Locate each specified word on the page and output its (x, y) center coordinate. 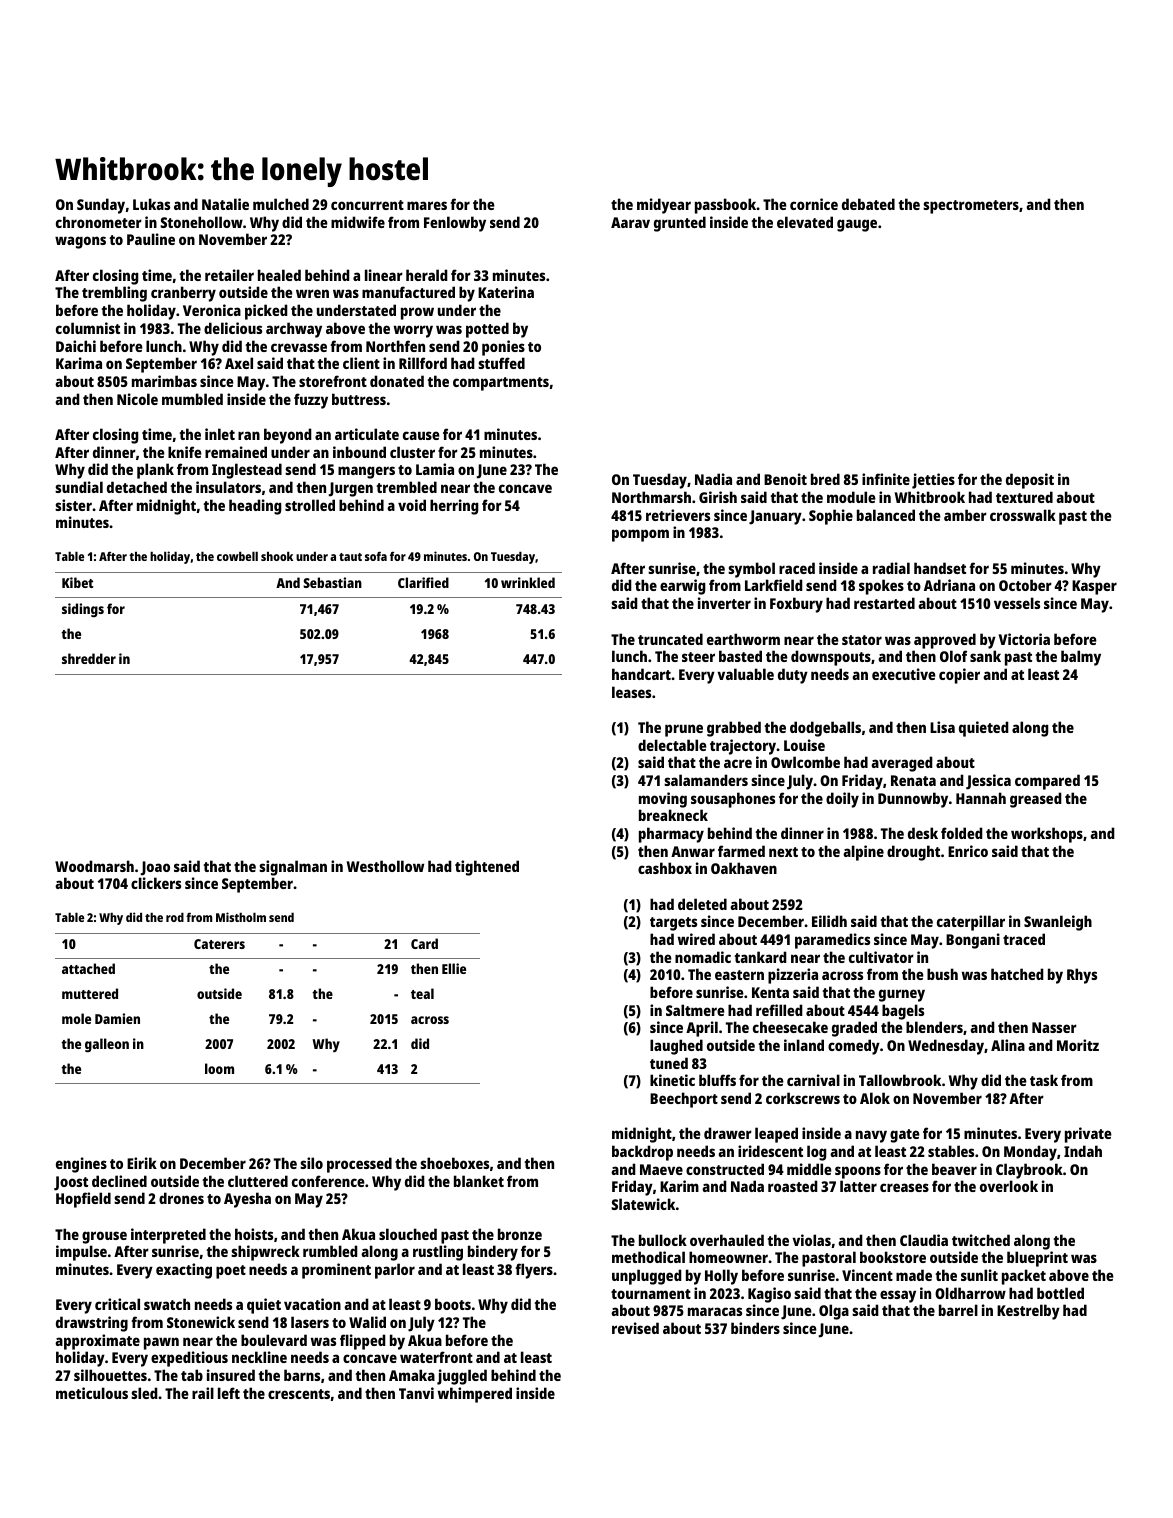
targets (673, 924)
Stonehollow (201, 222)
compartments (501, 384)
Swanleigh (1058, 923)
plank (155, 471)
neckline (259, 1357)
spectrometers (971, 207)
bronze (520, 1234)
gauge (857, 225)
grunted (680, 224)
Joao (155, 868)
